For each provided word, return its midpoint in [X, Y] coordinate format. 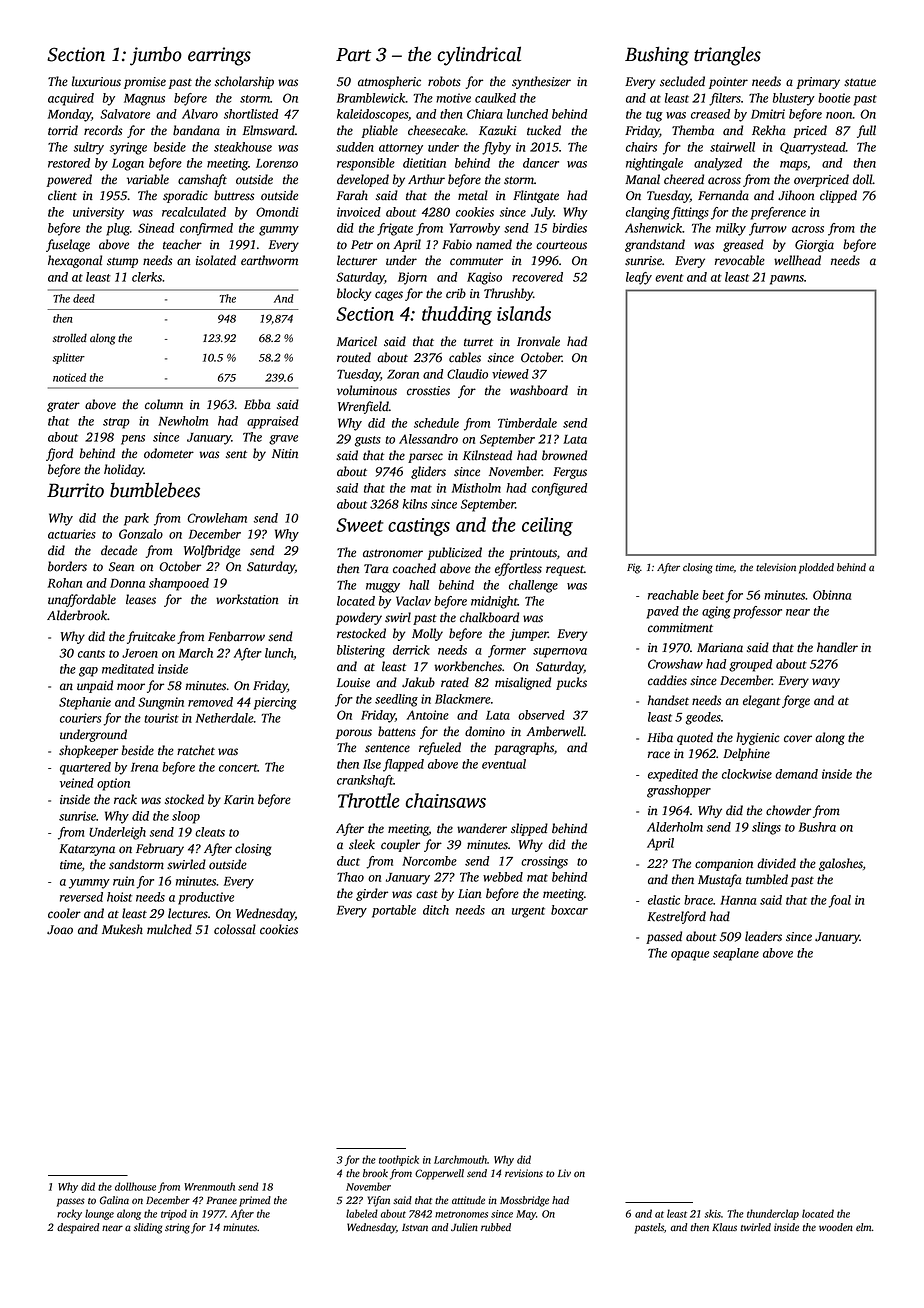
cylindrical [479, 56]
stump [122, 262]
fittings [690, 213]
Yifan [378, 1201]
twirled [756, 1227]
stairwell [732, 147]
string [177, 1228]
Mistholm [476, 488]
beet [713, 595]
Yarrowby [474, 229]
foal [839, 901]
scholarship [244, 82]
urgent [528, 912]
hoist [119, 897]
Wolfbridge [212, 551]
